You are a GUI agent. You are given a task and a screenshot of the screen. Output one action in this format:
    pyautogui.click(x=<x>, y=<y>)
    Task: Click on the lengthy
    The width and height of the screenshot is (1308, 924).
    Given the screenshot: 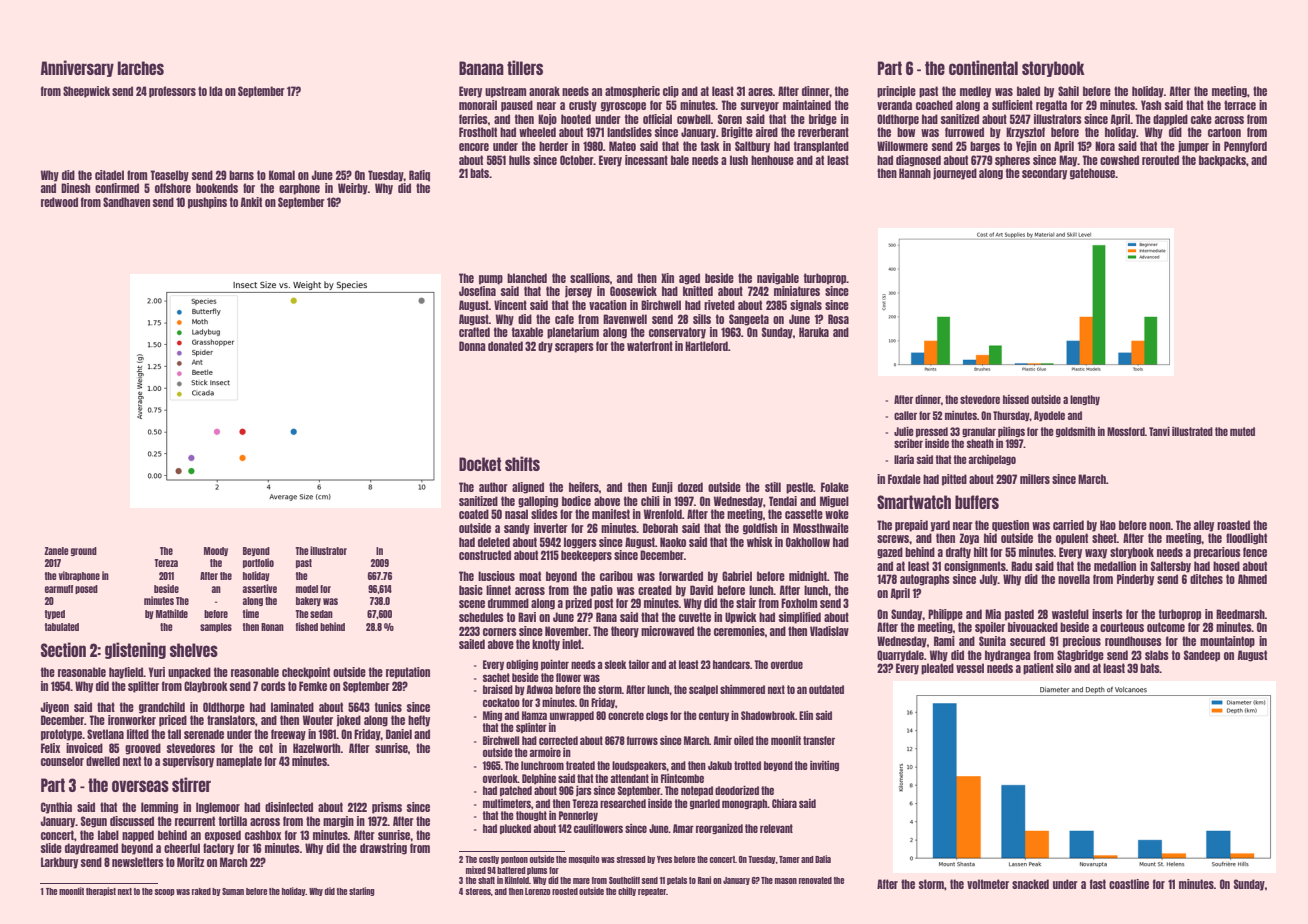 What is the action you would take?
    pyautogui.click(x=1085, y=400)
